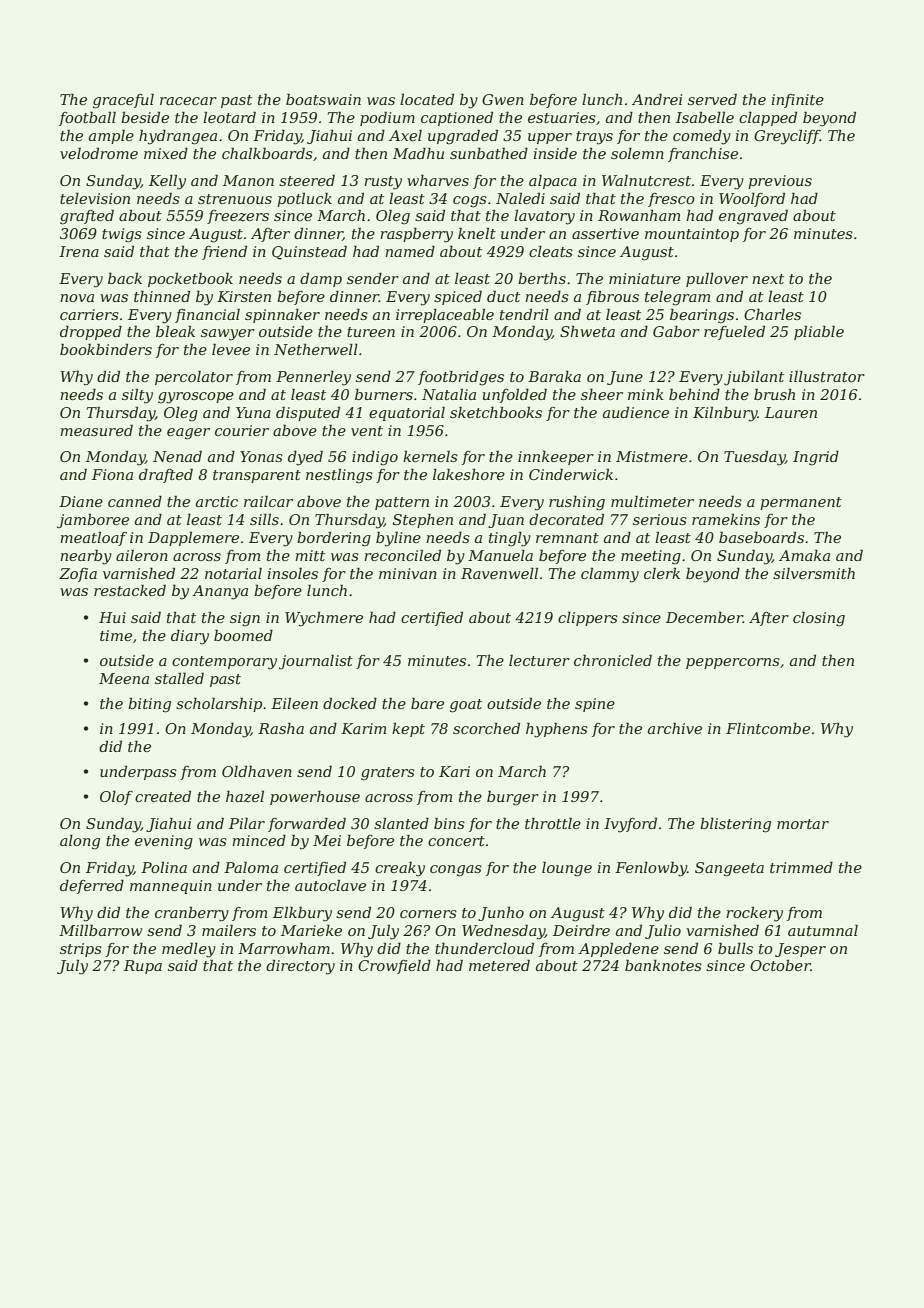 The height and width of the image is (1308, 924). What do you see at coordinates (143, 967) in the image?
I see `Rupa` at bounding box center [143, 967].
